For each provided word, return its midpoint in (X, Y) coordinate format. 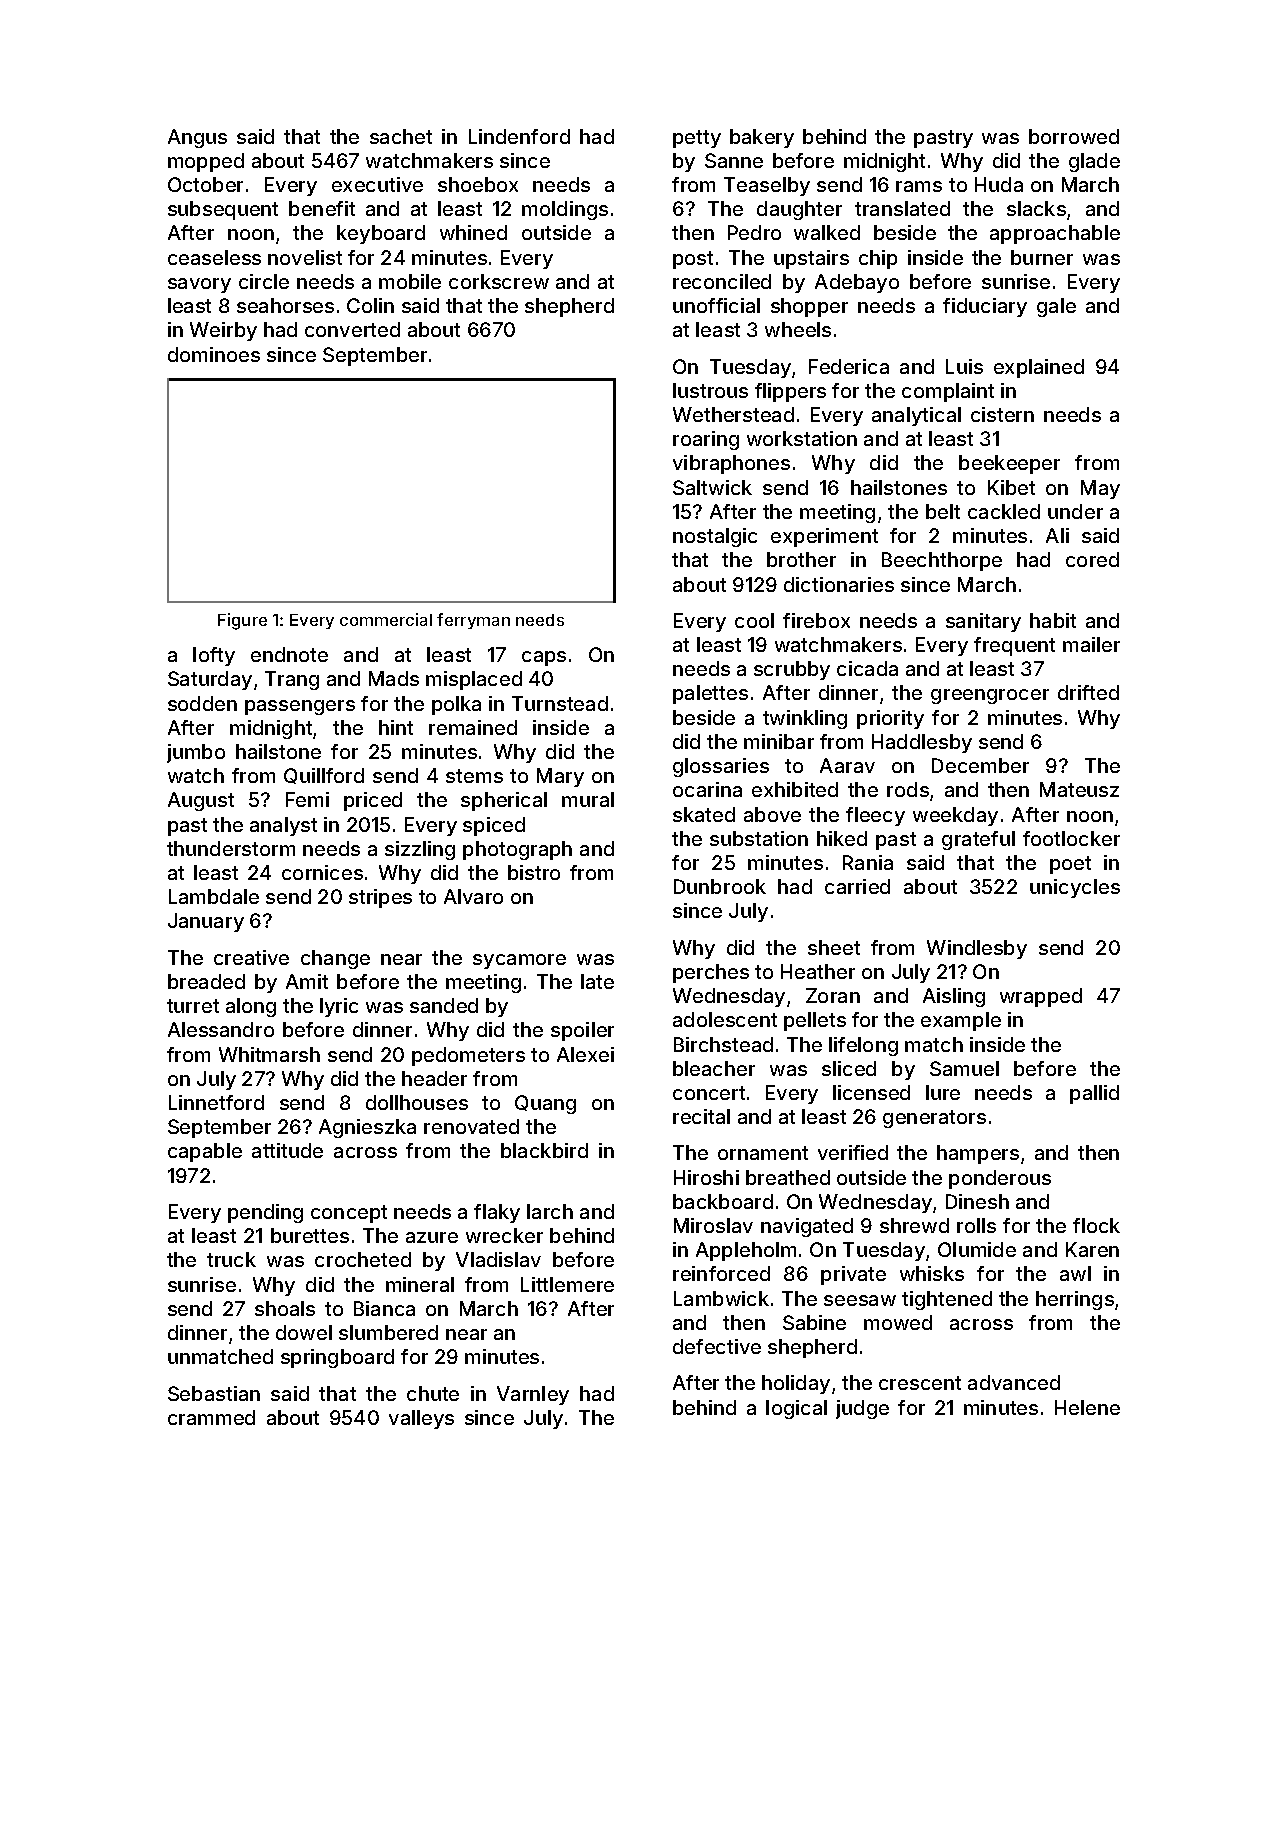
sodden (202, 703)
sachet (401, 136)
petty (697, 139)
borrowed (1074, 136)
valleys (421, 1419)
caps (544, 658)
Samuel (964, 1068)
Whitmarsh (269, 1054)
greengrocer (990, 696)
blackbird (544, 1150)
